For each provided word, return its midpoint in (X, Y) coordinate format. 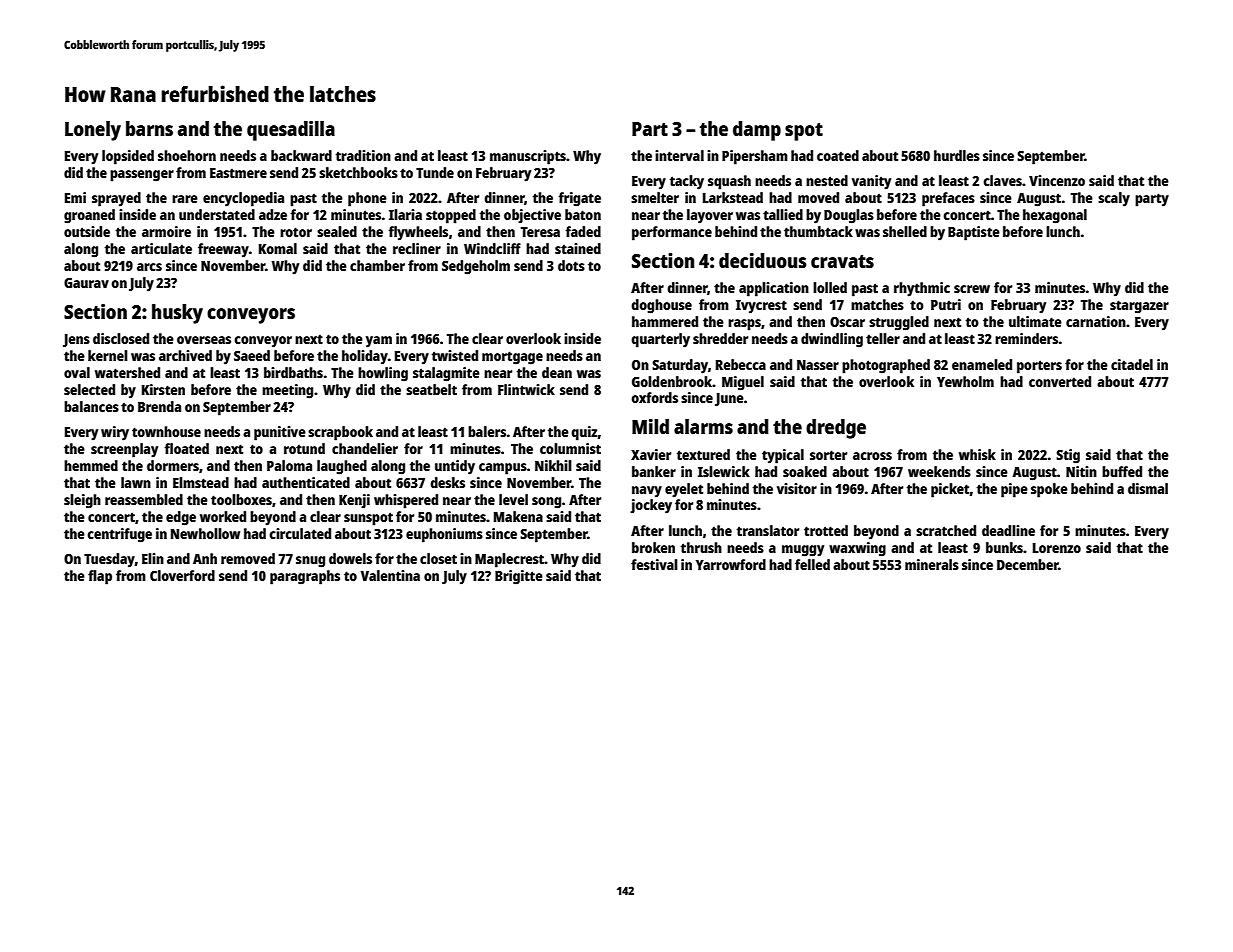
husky (177, 314)
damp (757, 131)
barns (149, 128)
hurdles (957, 155)
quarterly (660, 340)
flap (100, 577)
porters (1039, 367)
